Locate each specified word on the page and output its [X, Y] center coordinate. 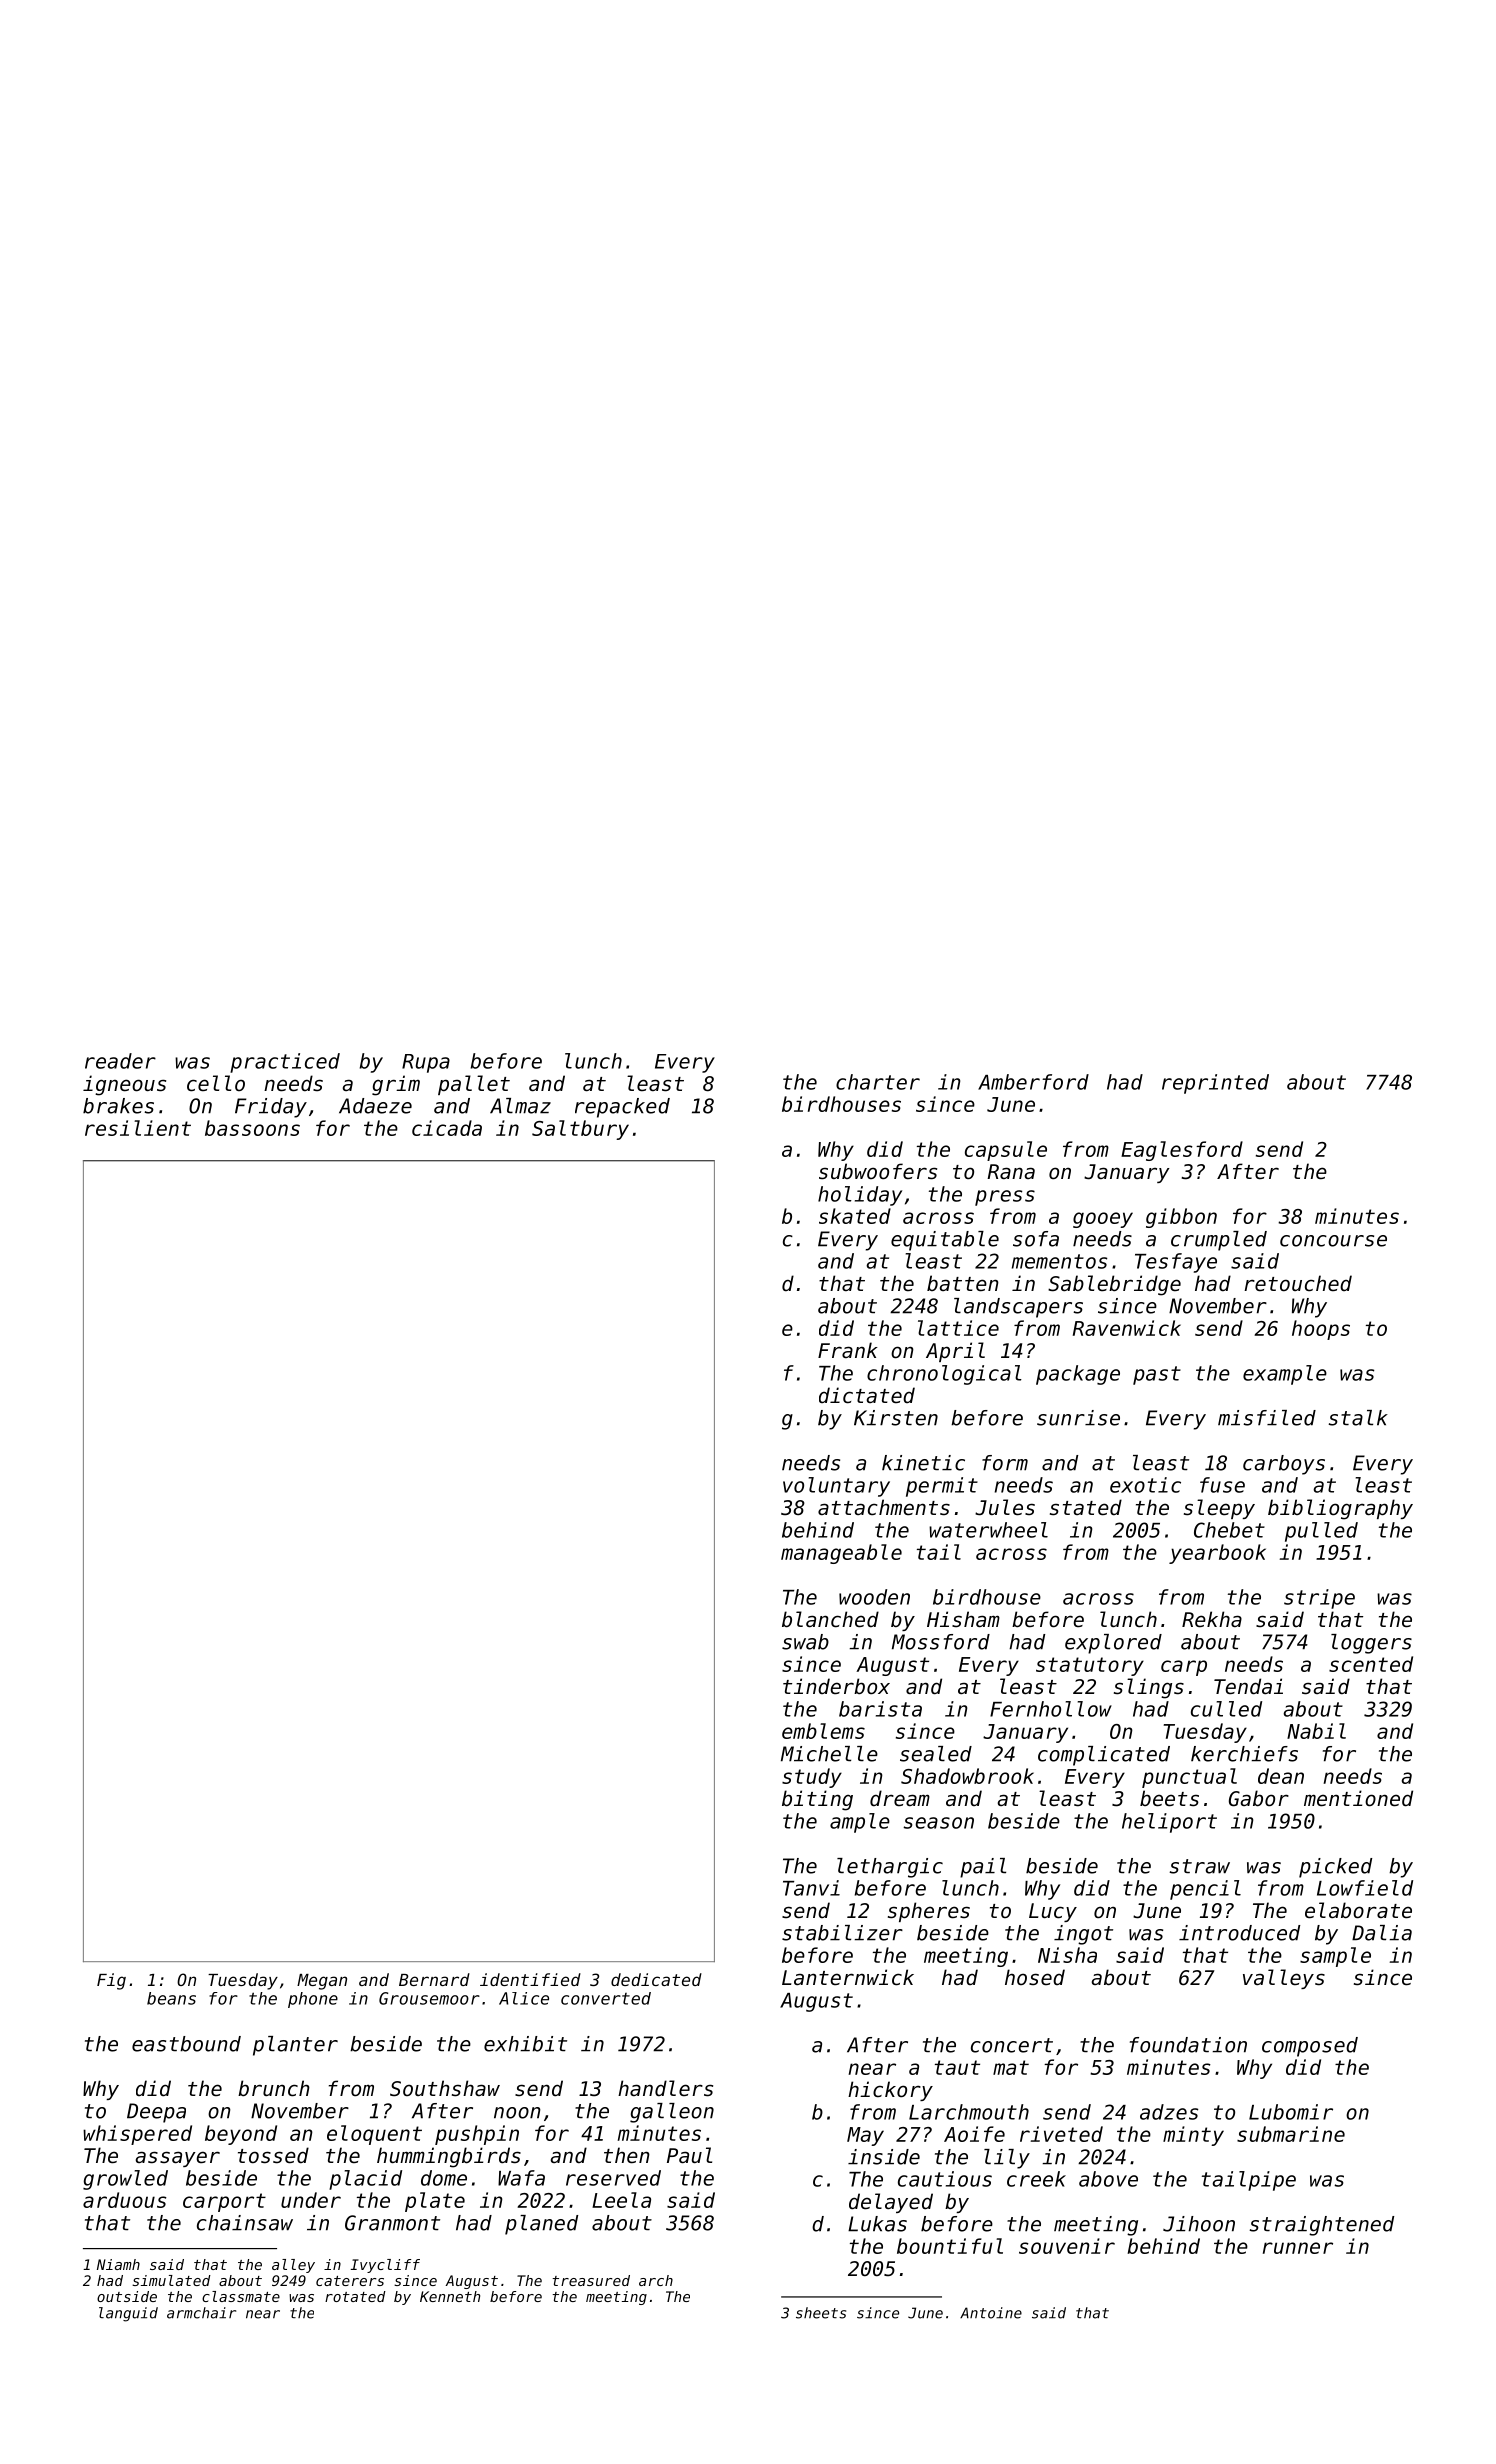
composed [1310, 2047]
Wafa [521, 2178]
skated [855, 1216]
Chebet [1229, 1530]
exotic [1145, 1485]
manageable [841, 1554]
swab [805, 1642]
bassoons [252, 1128]
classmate [241, 2296]
